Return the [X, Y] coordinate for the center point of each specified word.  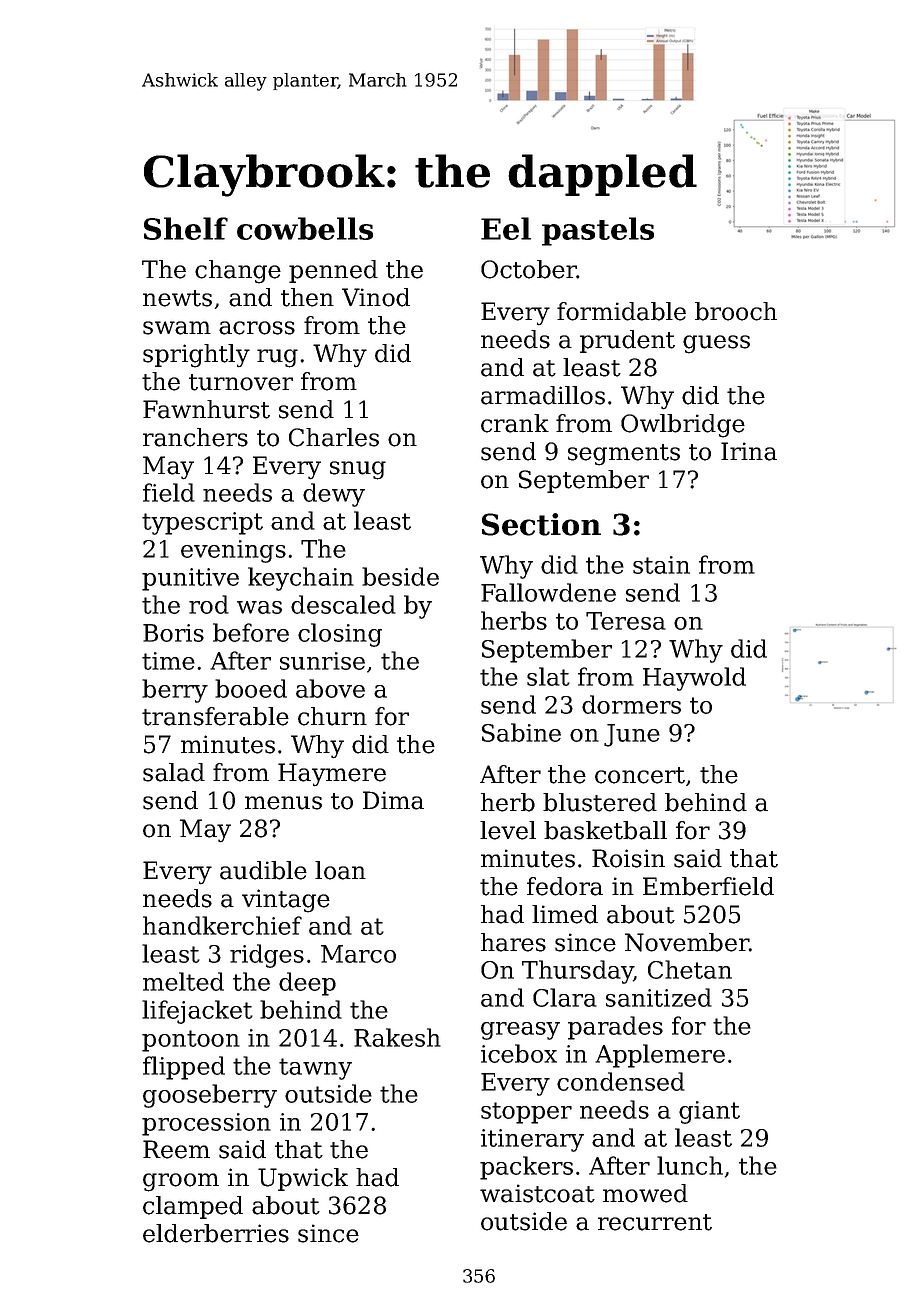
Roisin [628, 858]
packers [526, 1168]
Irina [749, 451]
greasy [520, 1031]
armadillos [543, 395]
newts [177, 298]
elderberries [216, 1233]
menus [283, 803]
